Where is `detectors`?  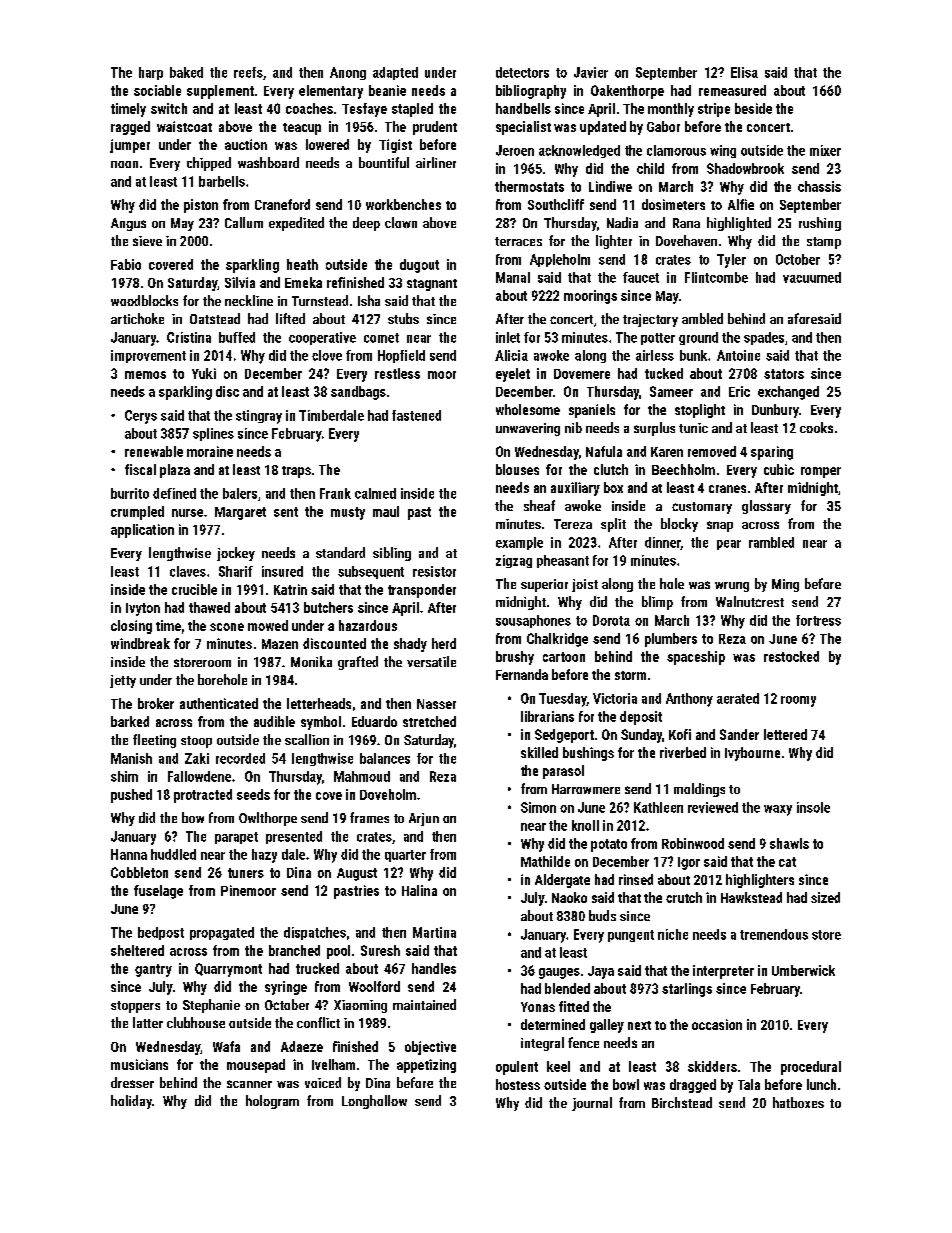
detectors is located at coordinates (522, 72).
